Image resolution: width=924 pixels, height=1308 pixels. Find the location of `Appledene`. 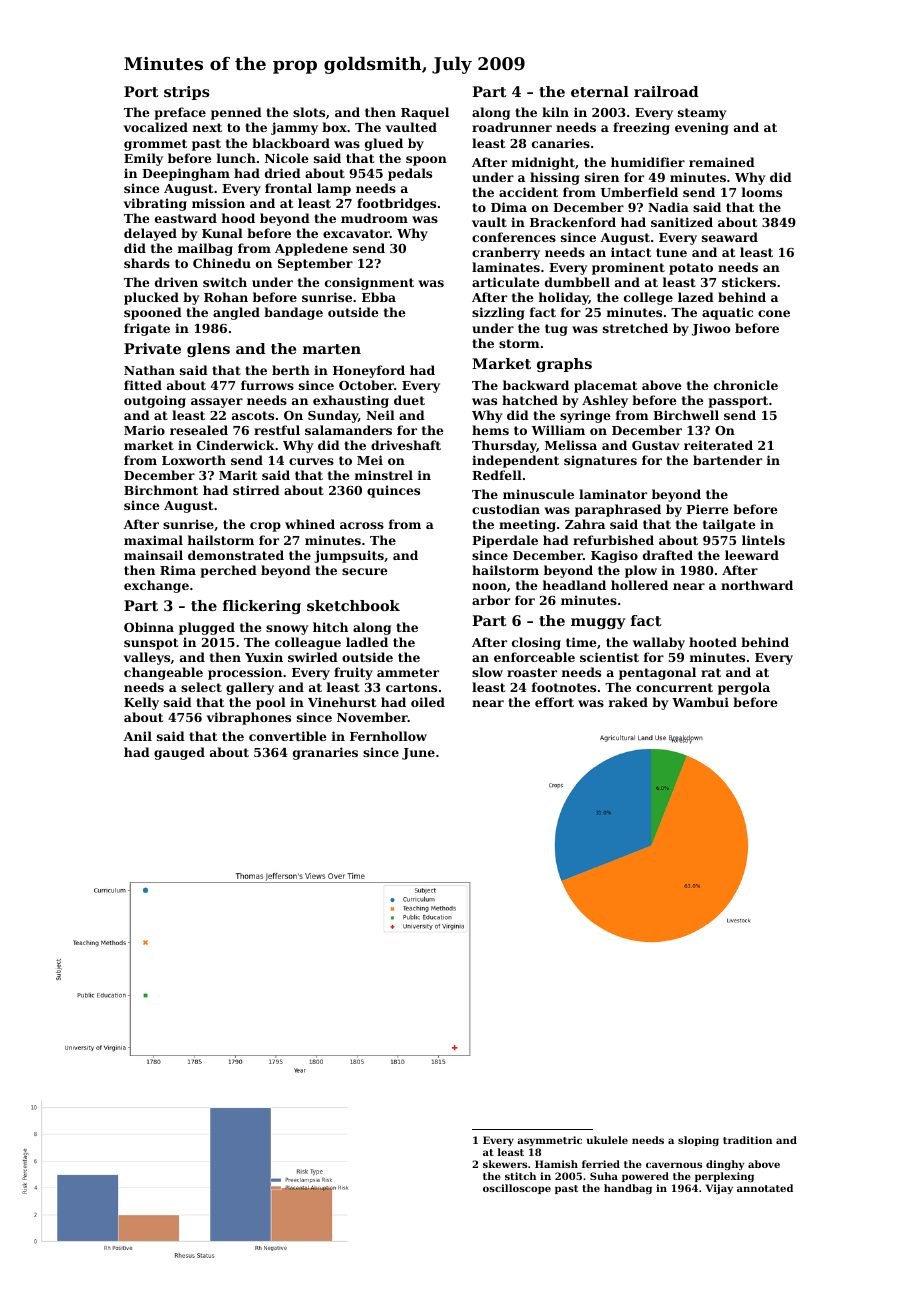

Appledene is located at coordinates (311, 249).
